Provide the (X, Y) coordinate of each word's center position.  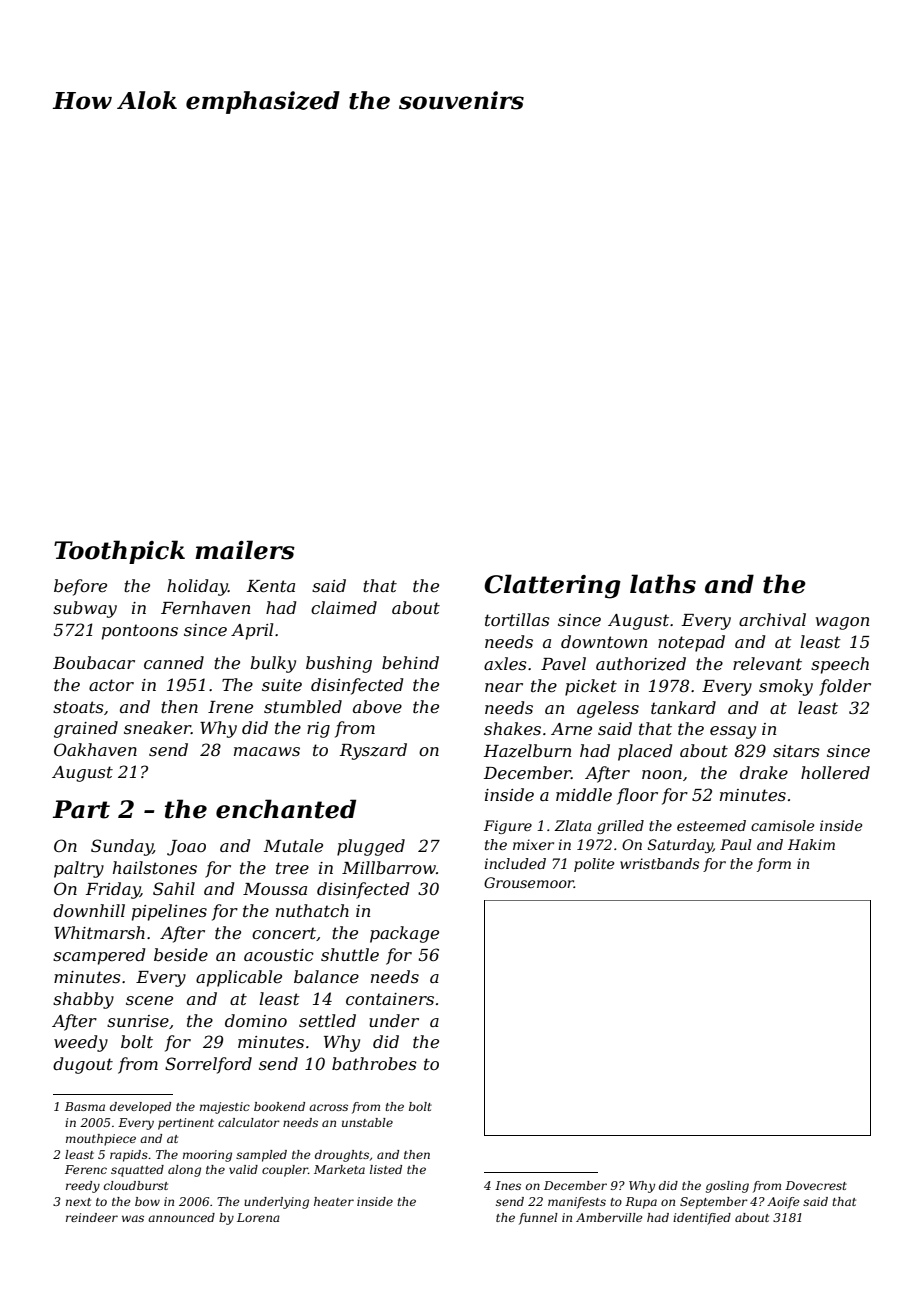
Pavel (563, 663)
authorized (641, 664)
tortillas (517, 619)
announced (181, 1217)
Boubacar (94, 662)
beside (181, 954)
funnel (538, 1219)
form (774, 865)
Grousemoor (529, 882)
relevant (767, 663)
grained (86, 729)
